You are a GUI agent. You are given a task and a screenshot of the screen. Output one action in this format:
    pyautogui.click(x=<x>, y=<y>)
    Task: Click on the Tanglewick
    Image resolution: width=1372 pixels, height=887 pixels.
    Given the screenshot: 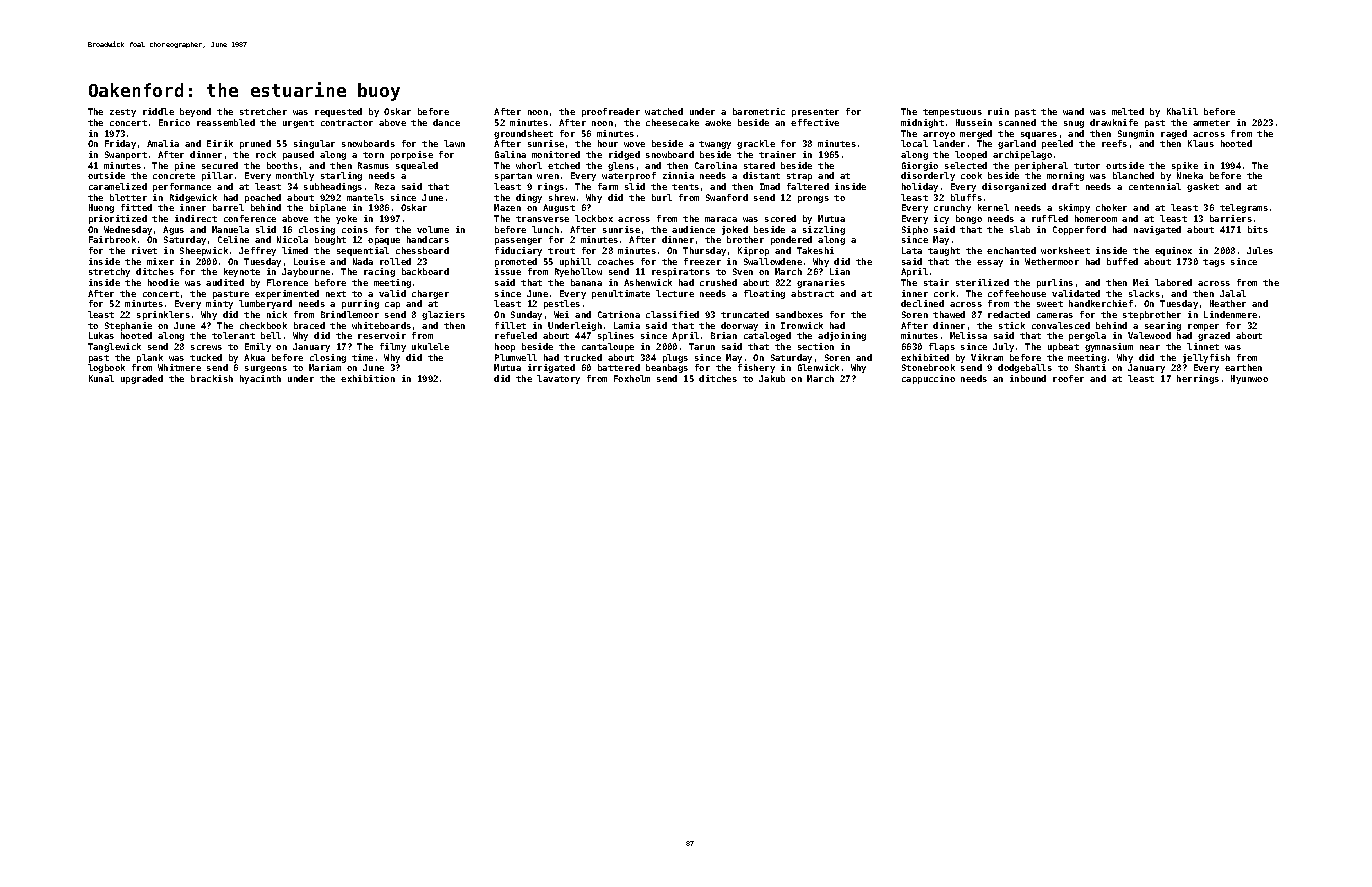 What is the action you would take?
    pyautogui.click(x=114, y=347)
